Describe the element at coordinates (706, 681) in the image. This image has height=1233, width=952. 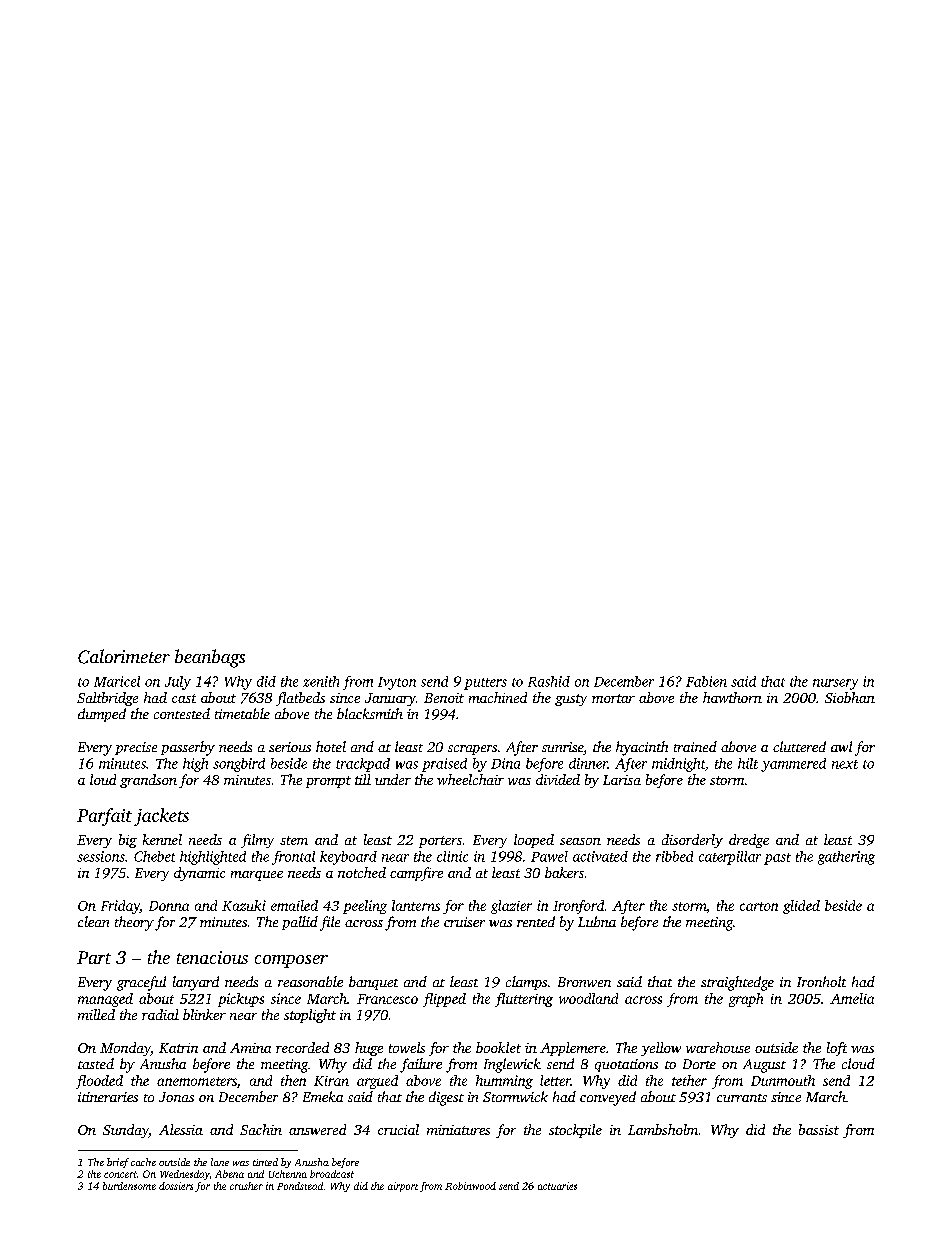
I see `Fabien` at that location.
